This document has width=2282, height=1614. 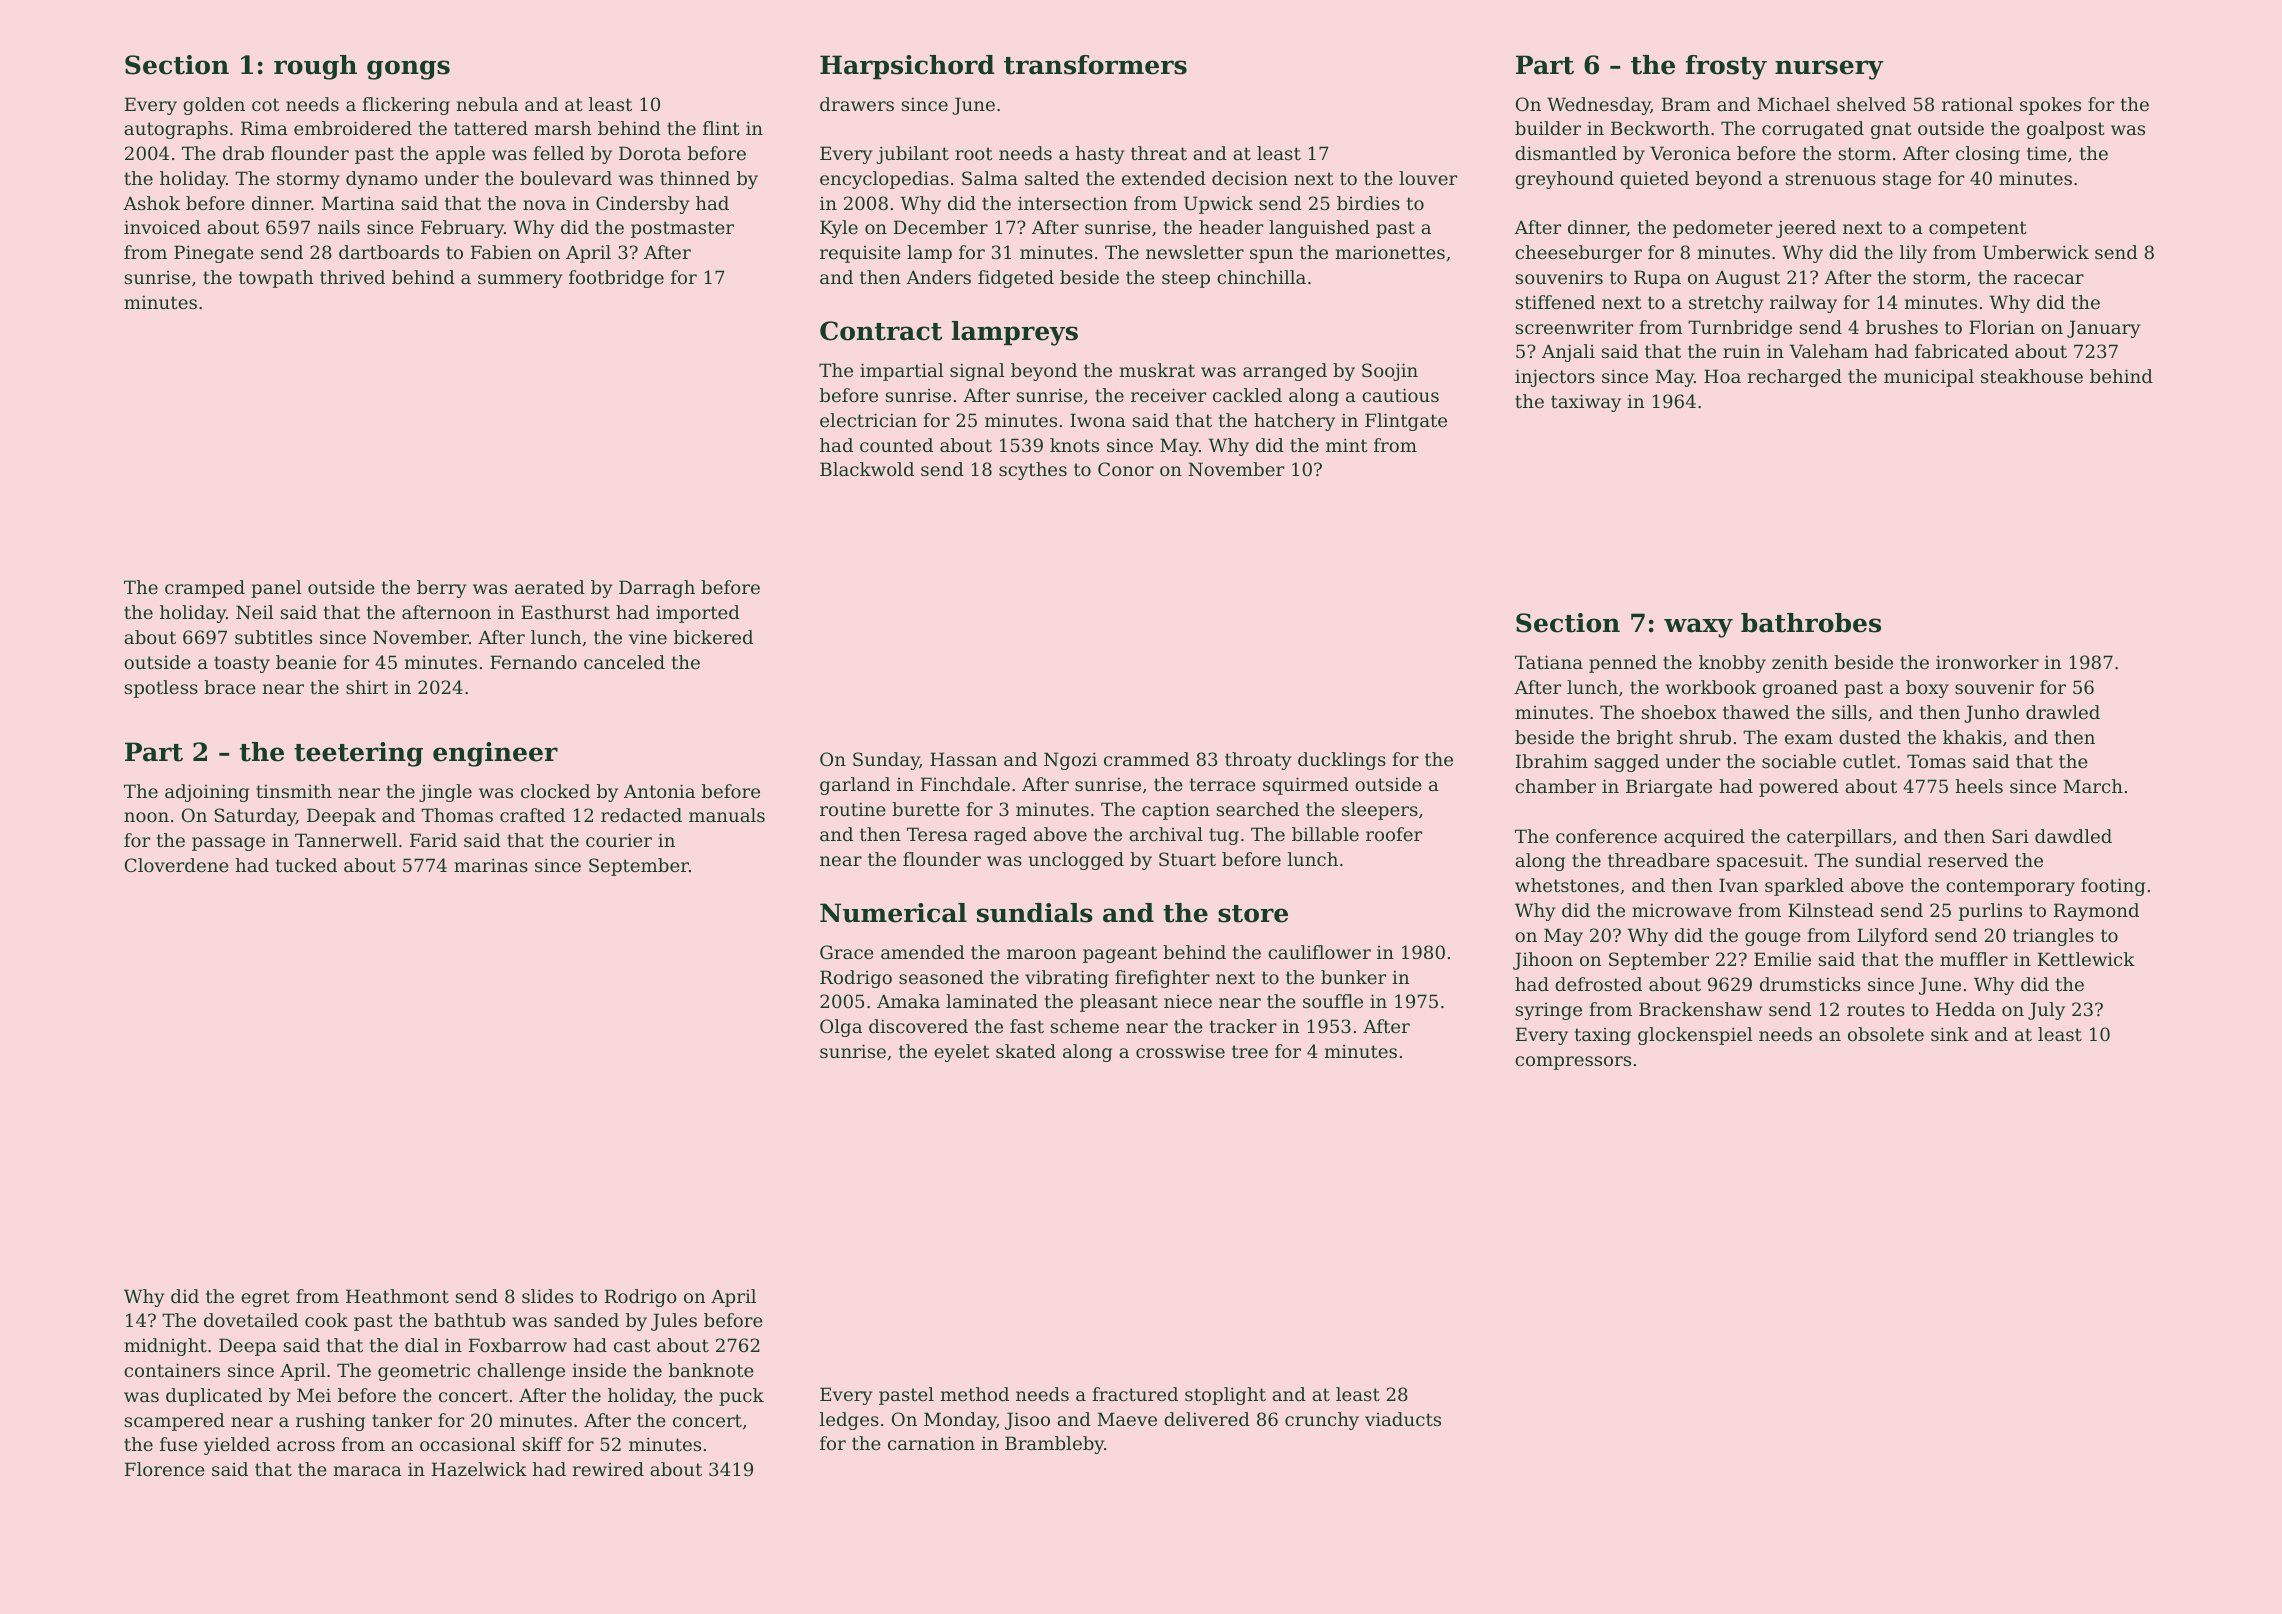 What do you see at coordinates (265, 1298) in the document?
I see `egret` at bounding box center [265, 1298].
